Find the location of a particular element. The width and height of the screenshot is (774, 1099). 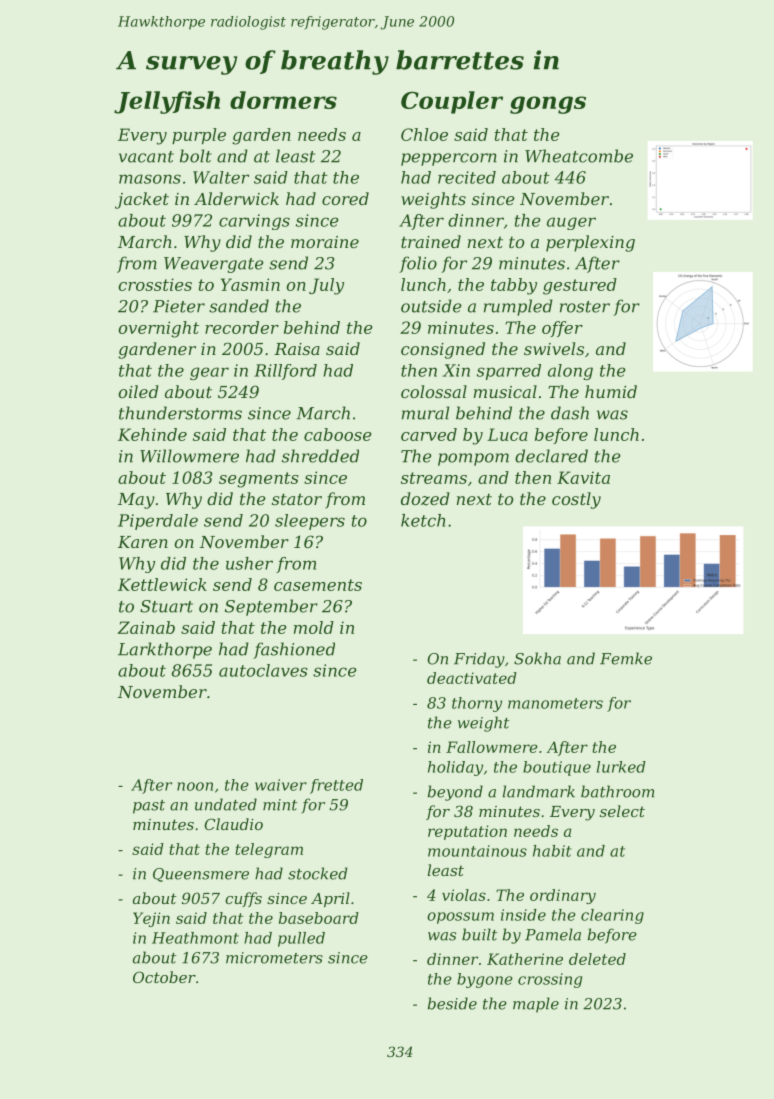

beside is located at coordinates (452, 1003).
